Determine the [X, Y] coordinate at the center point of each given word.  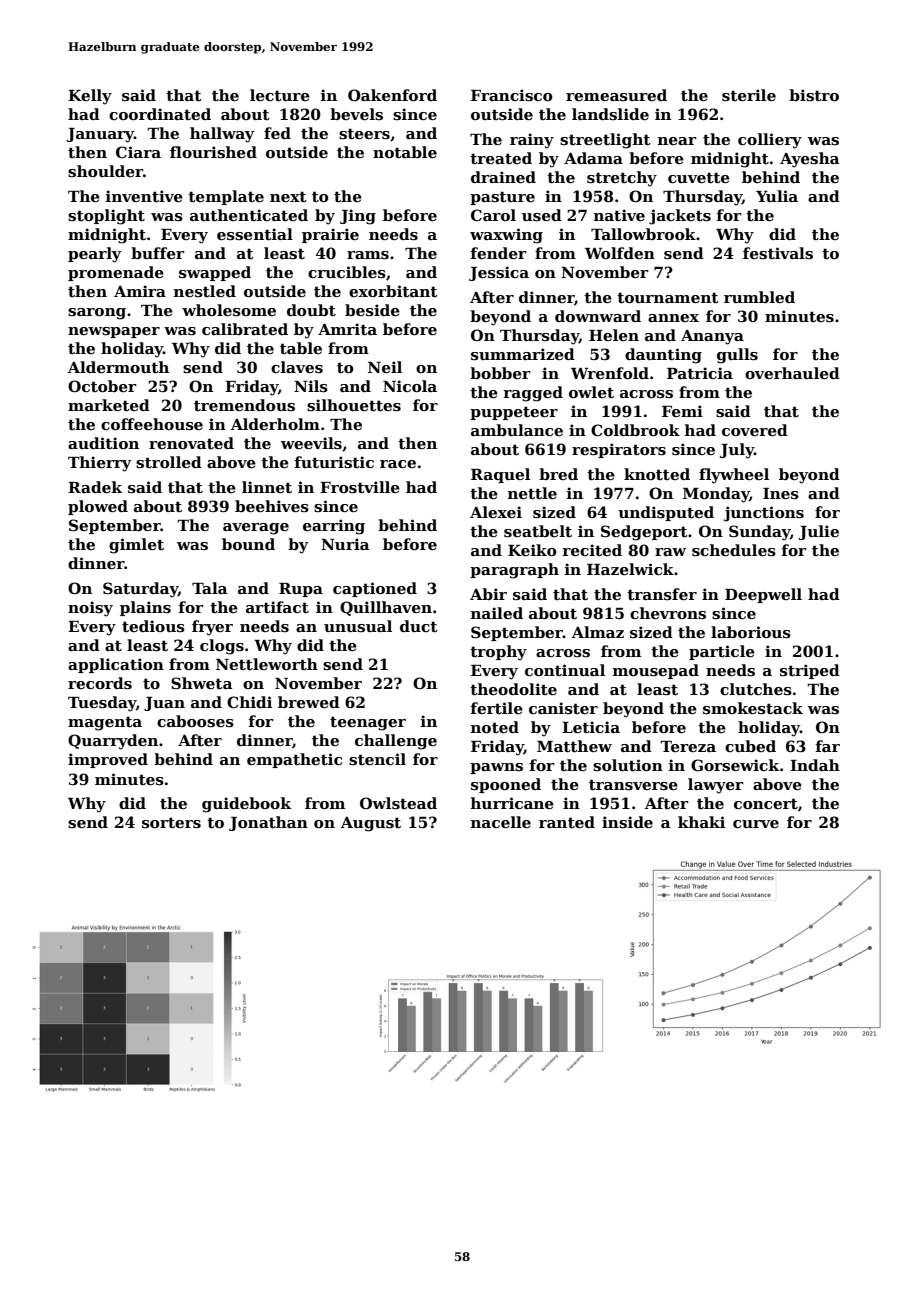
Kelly [90, 97]
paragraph [514, 571]
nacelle [501, 822]
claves [297, 367]
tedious [153, 626]
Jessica [499, 273]
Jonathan [268, 823]
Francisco [512, 95]
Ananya [712, 337]
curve [756, 824]
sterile [749, 95]
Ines [781, 493]
